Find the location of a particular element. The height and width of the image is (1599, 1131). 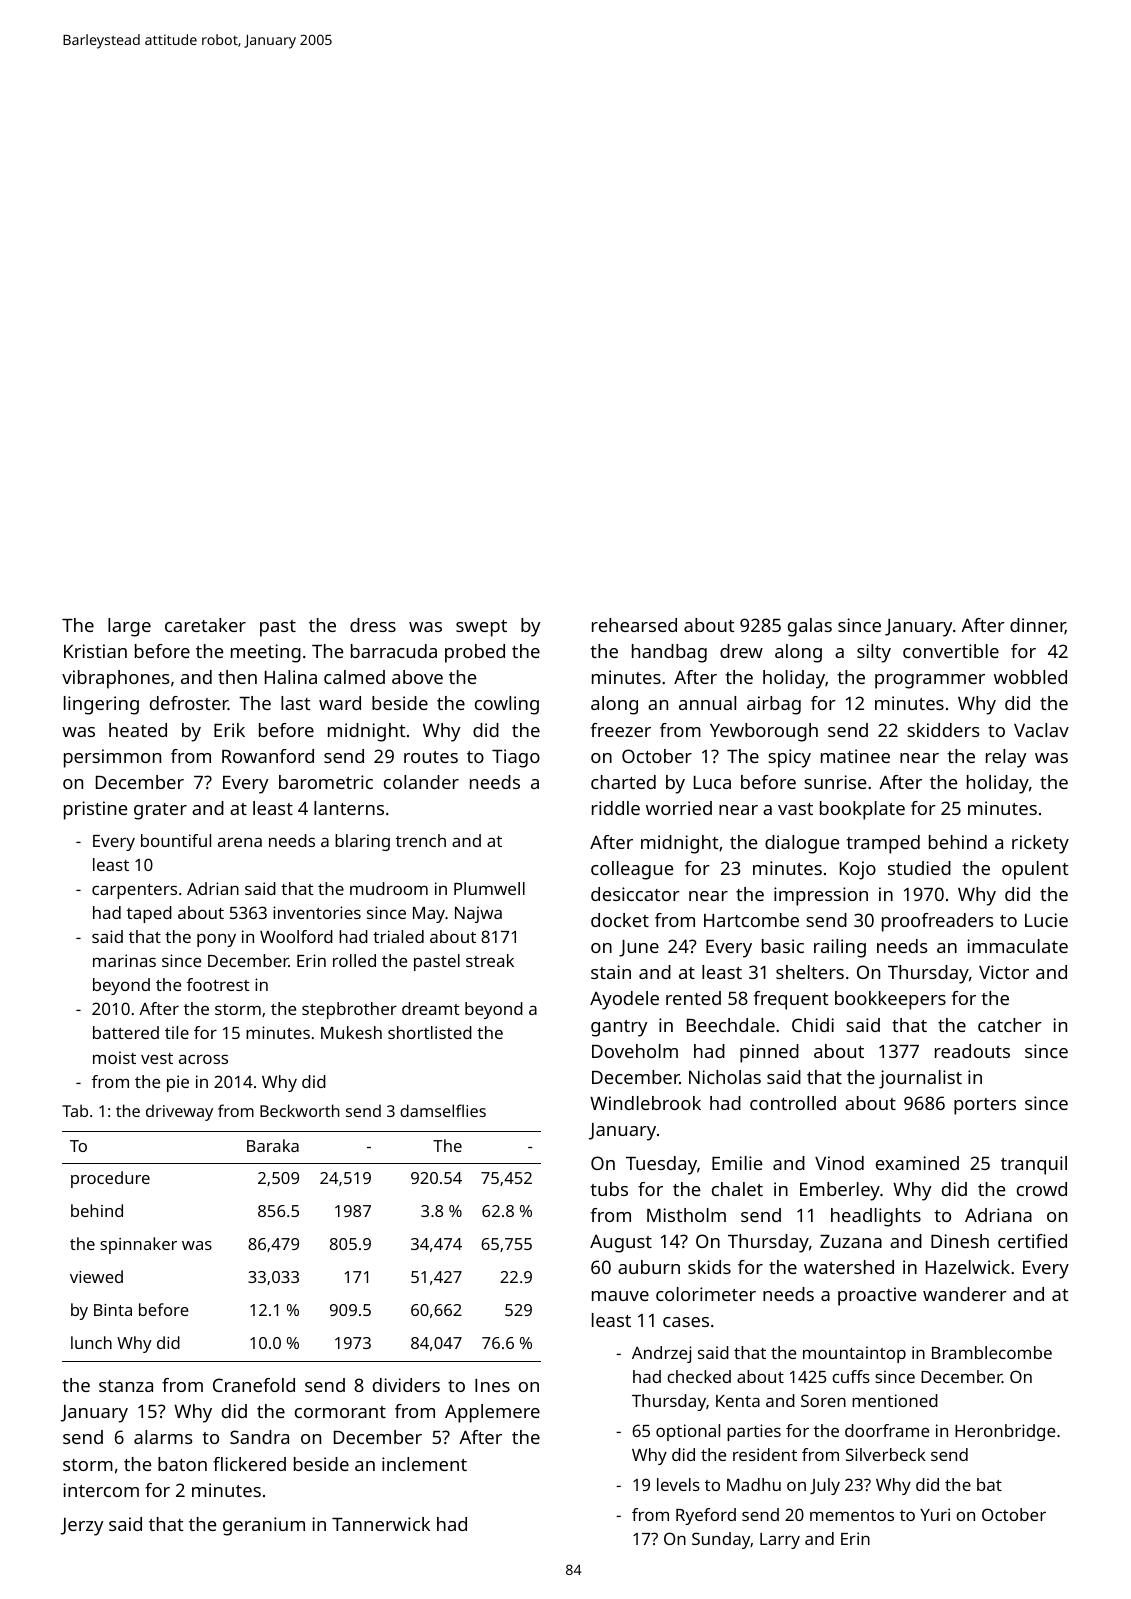

Plumwell is located at coordinates (489, 888).
